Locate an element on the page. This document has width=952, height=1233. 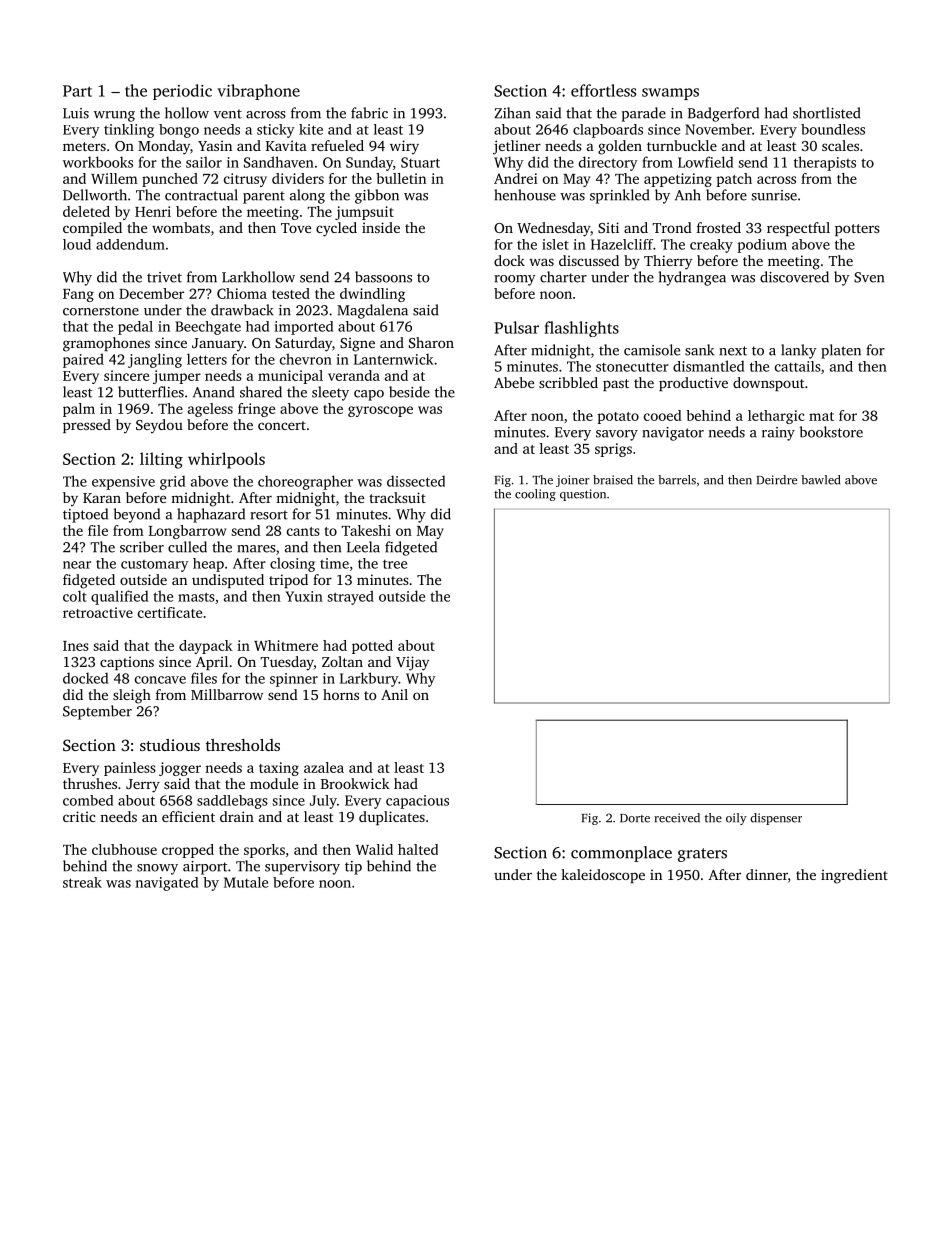
critic is located at coordinates (79, 816).
